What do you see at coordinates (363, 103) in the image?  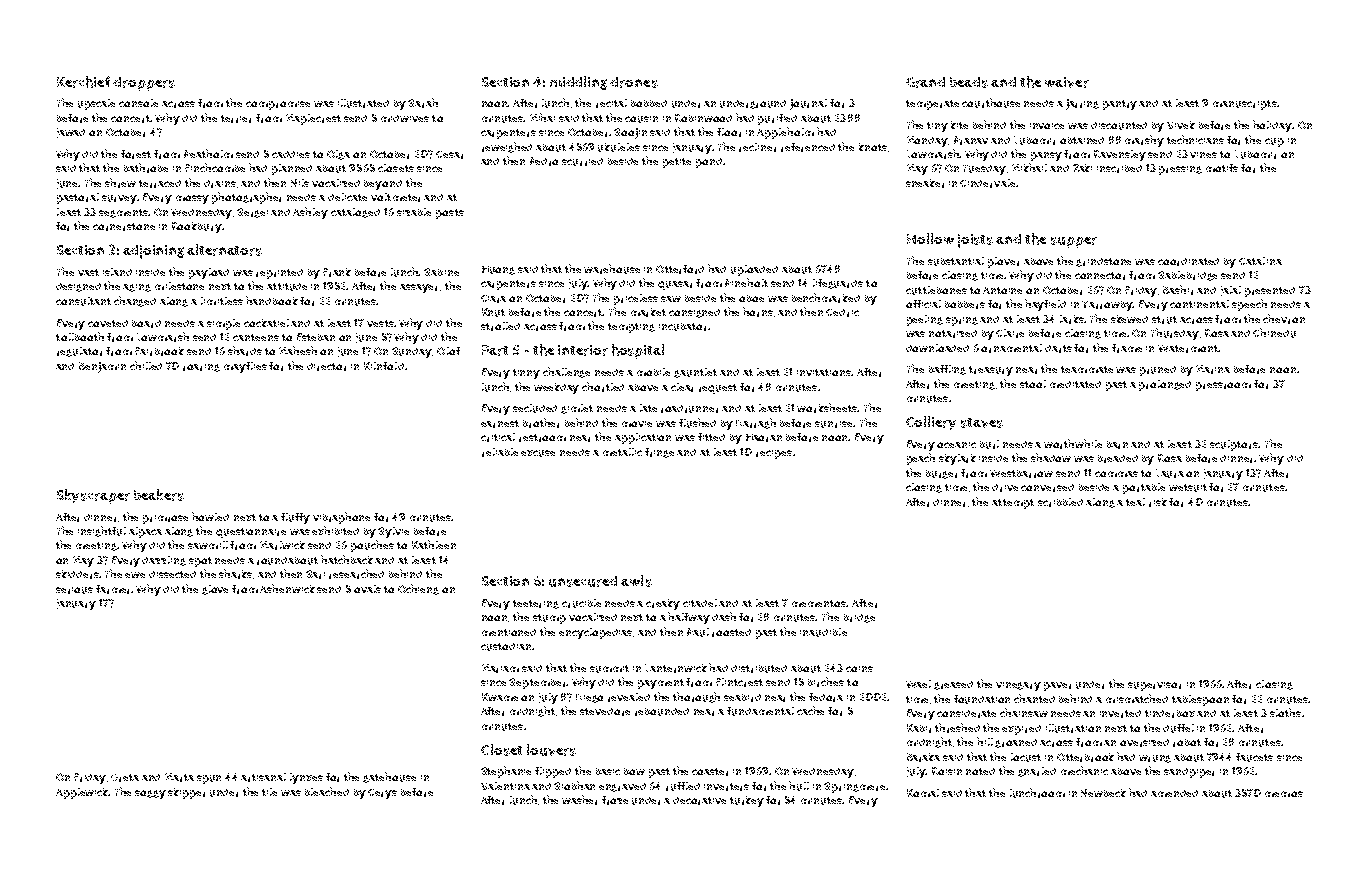 I see `illustrated` at bounding box center [363, 103].
